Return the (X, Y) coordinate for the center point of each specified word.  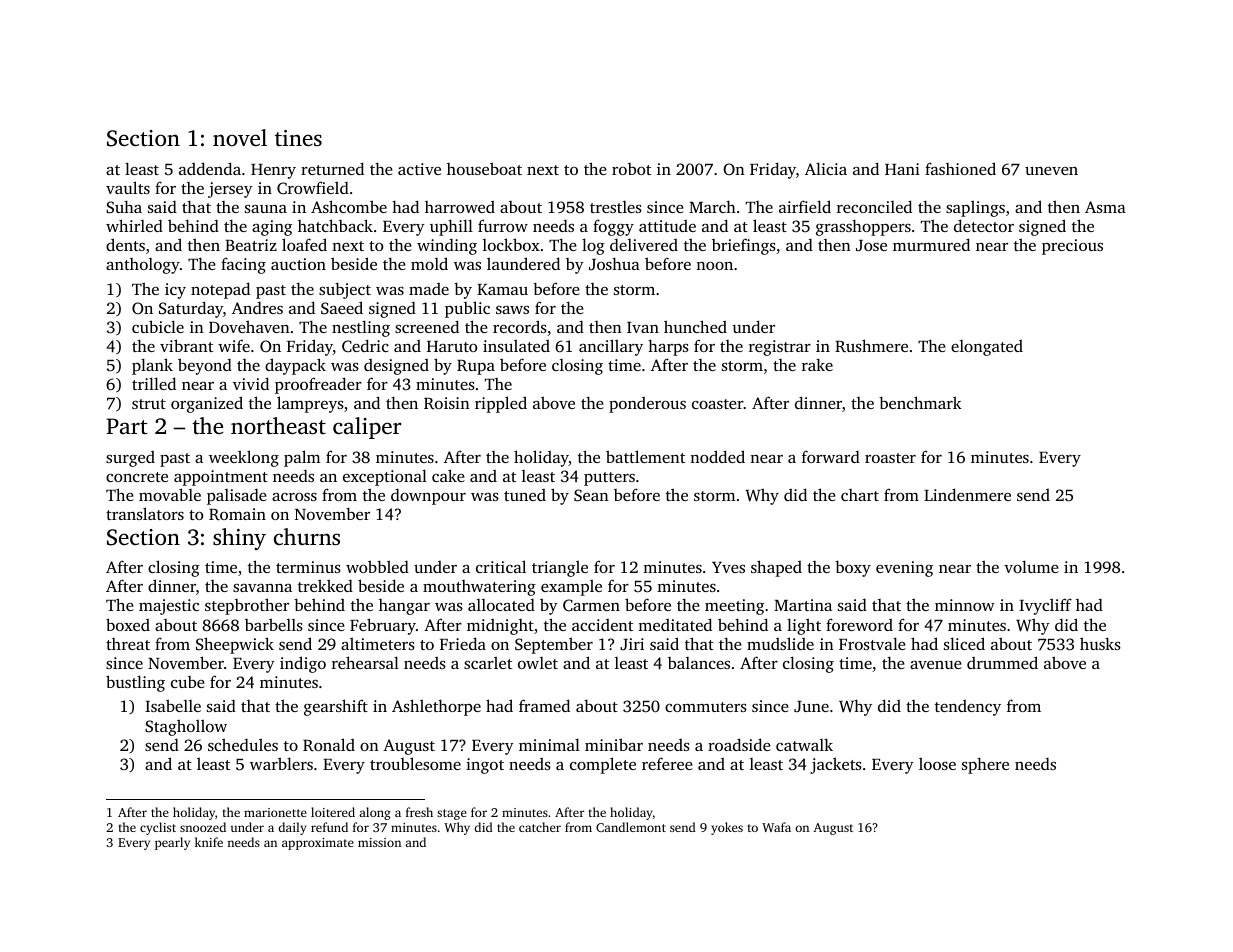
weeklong (244, 458)
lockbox (511, 244)
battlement (645, 456)
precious (1072, 247)
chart (860, 495)
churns (307, 536)
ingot (485, 766)
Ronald (329, 745)
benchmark (920, 402)
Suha (124, 207)
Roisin (447, 403)
